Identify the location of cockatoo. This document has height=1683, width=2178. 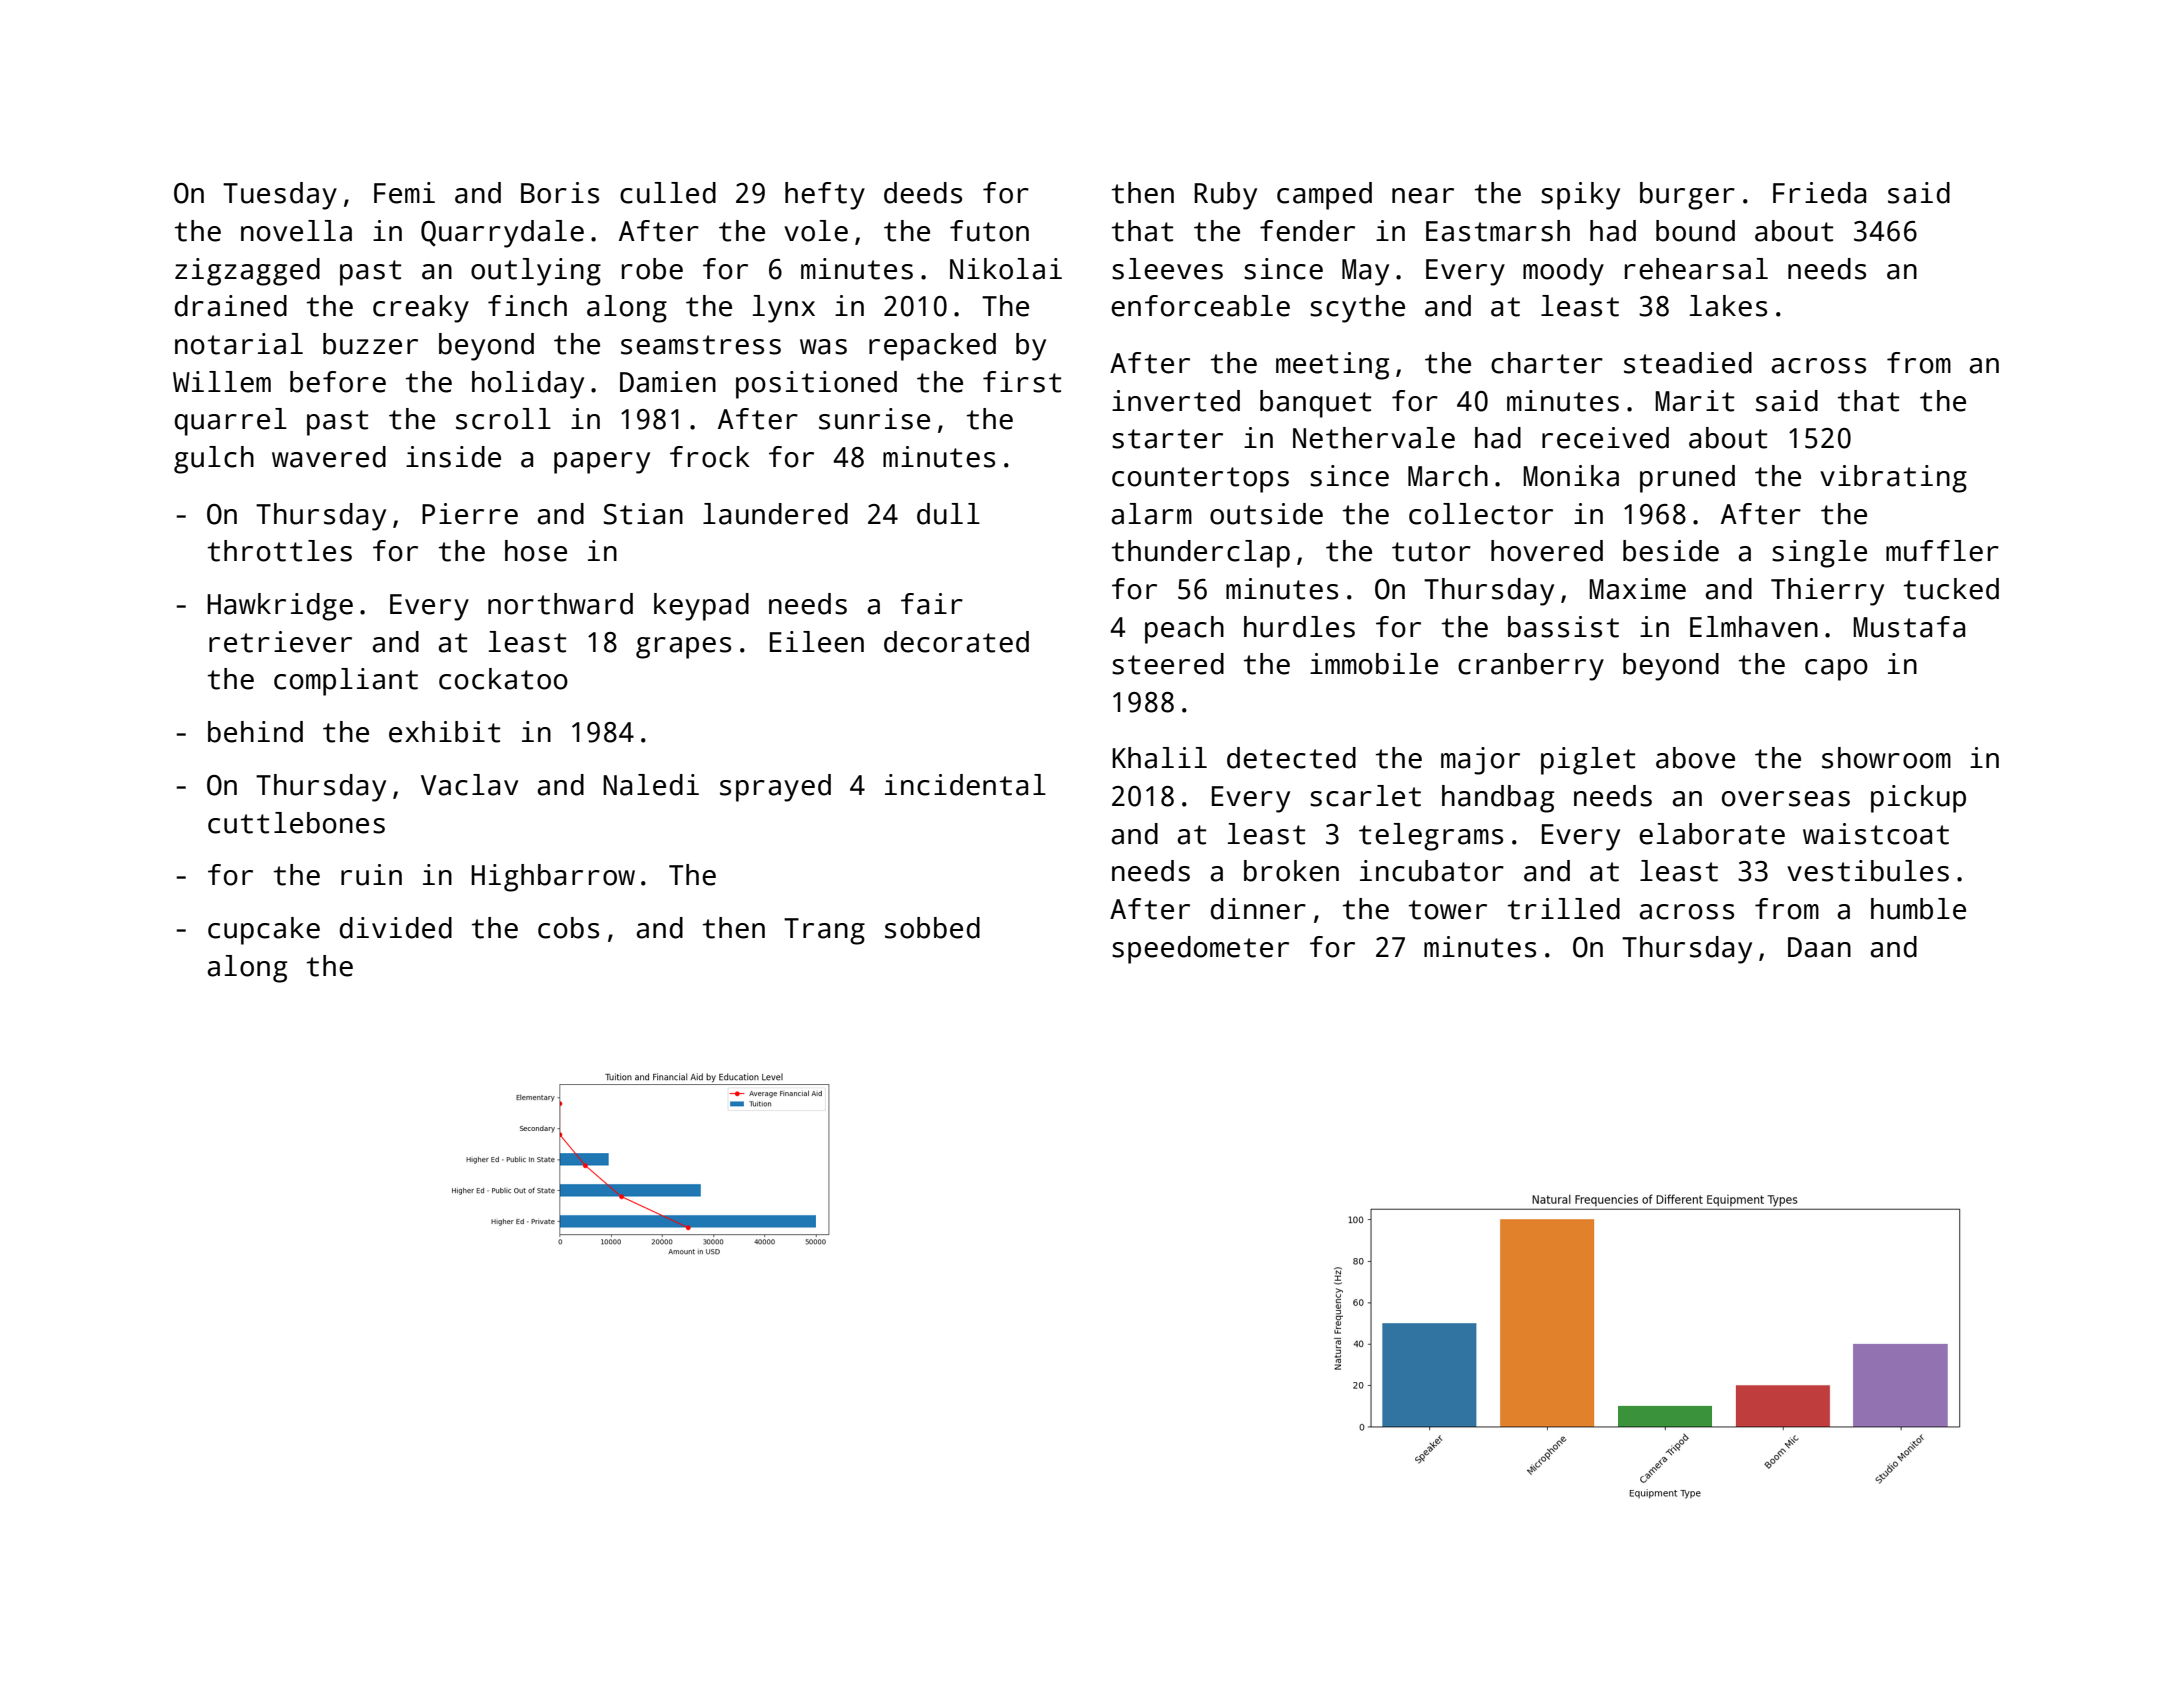
(503, 679).
